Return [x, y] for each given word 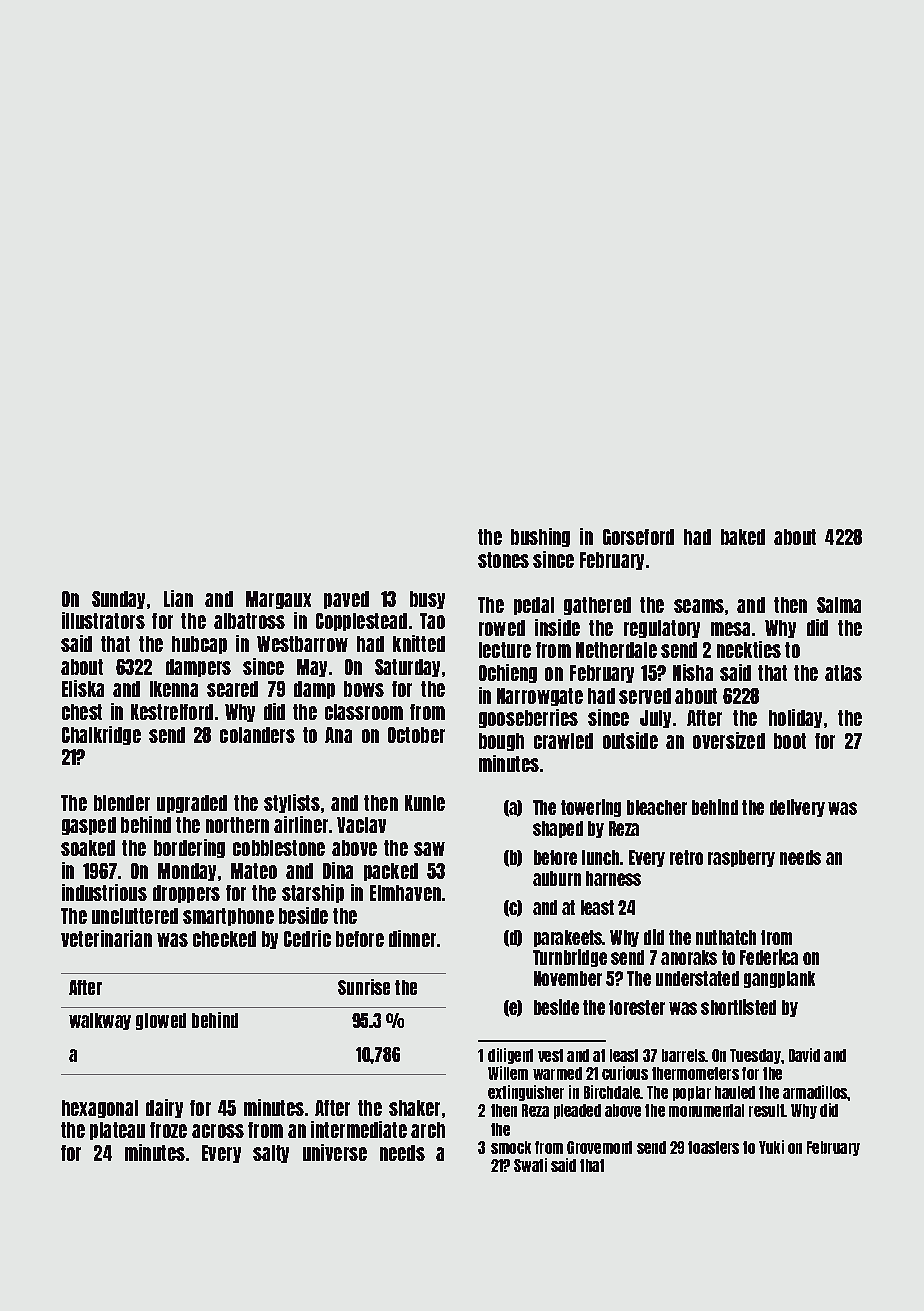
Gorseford [638, 537]
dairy [164, 1108]
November [568, 978]
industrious [104, 892]
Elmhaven [405, 893]
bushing [540, 537]
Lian [178, 598]
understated [697, 978]
